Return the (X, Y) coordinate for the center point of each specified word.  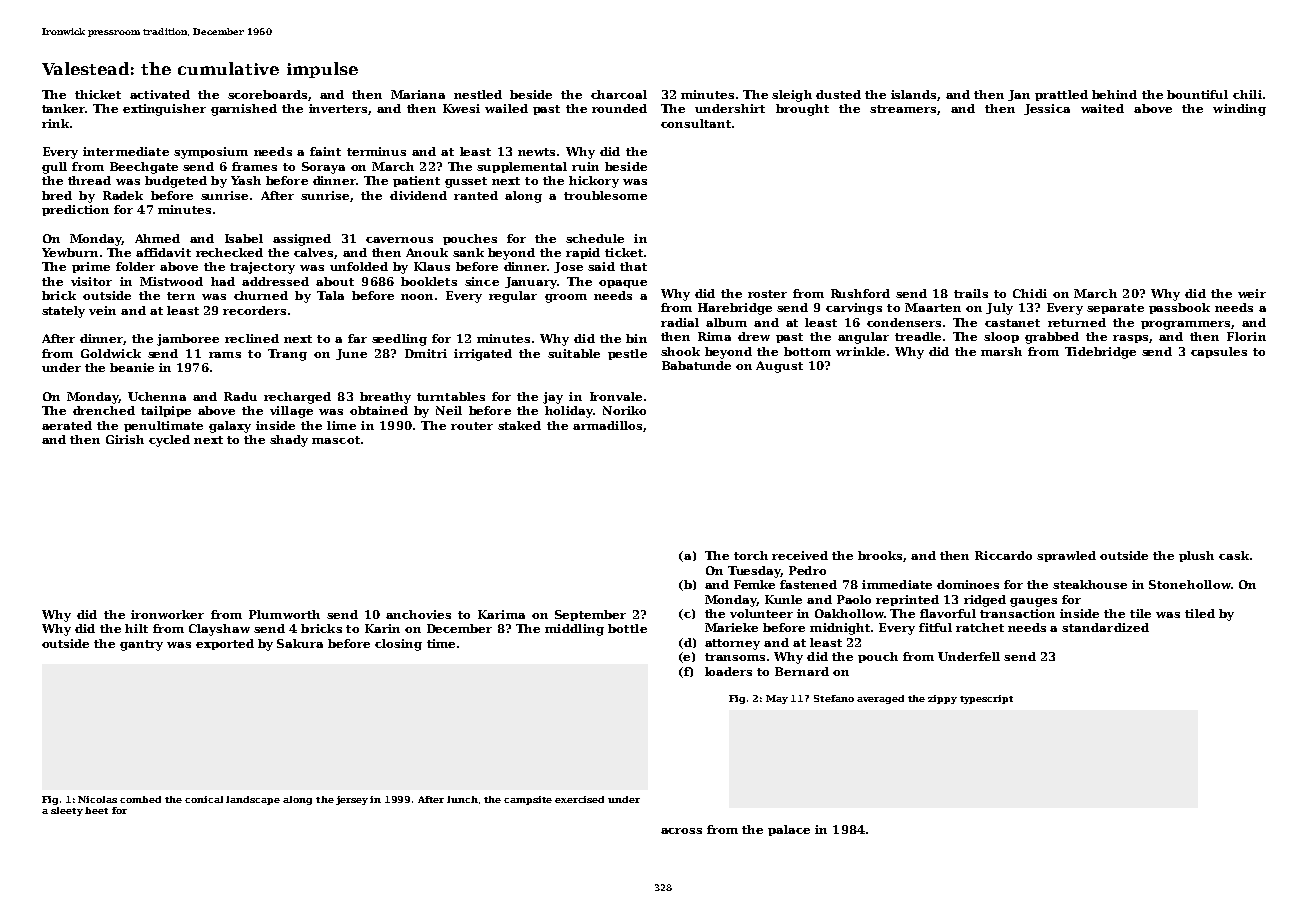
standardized (1105, 627)
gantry (141, 645)
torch (751, 555)
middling (574, 630)
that (633, 266)
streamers (903, 109)
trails (971, 293)
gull (54, 168)
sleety (67, 811)
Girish (125, 439)
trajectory (262, 268)
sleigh (792, 96)
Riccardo (1003, 555)
